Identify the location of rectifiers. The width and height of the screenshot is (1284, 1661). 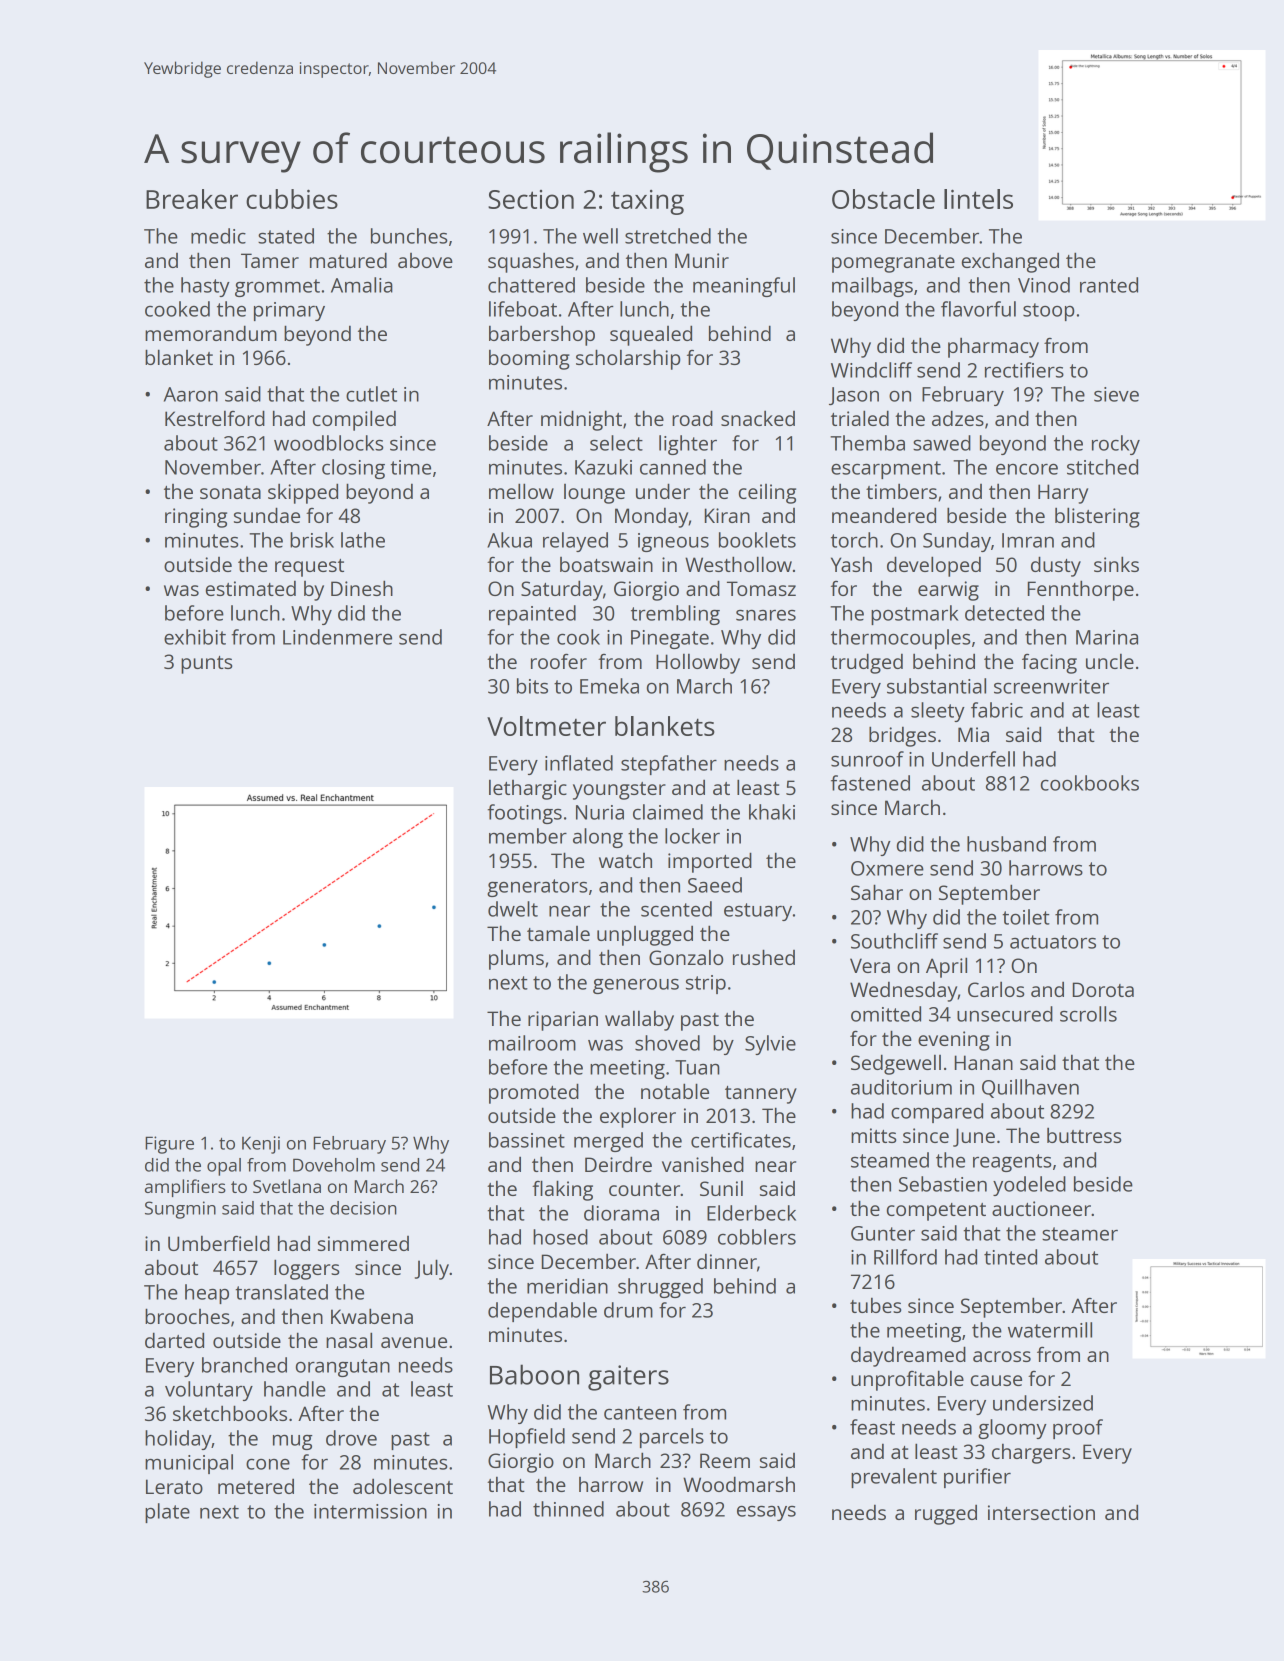
(1024, 370).
